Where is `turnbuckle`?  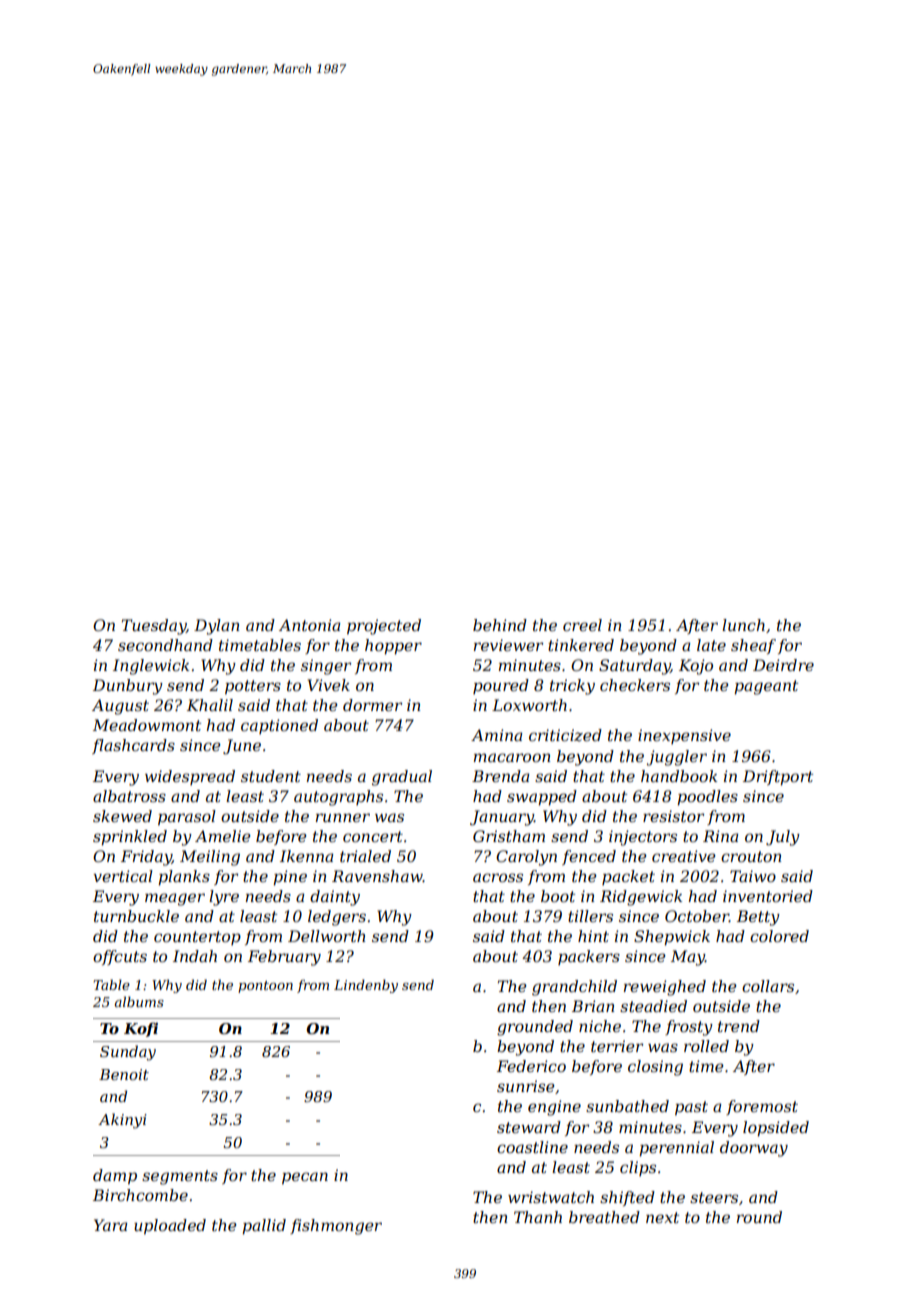
turnbuckle is located at coordinates (136, 916).
